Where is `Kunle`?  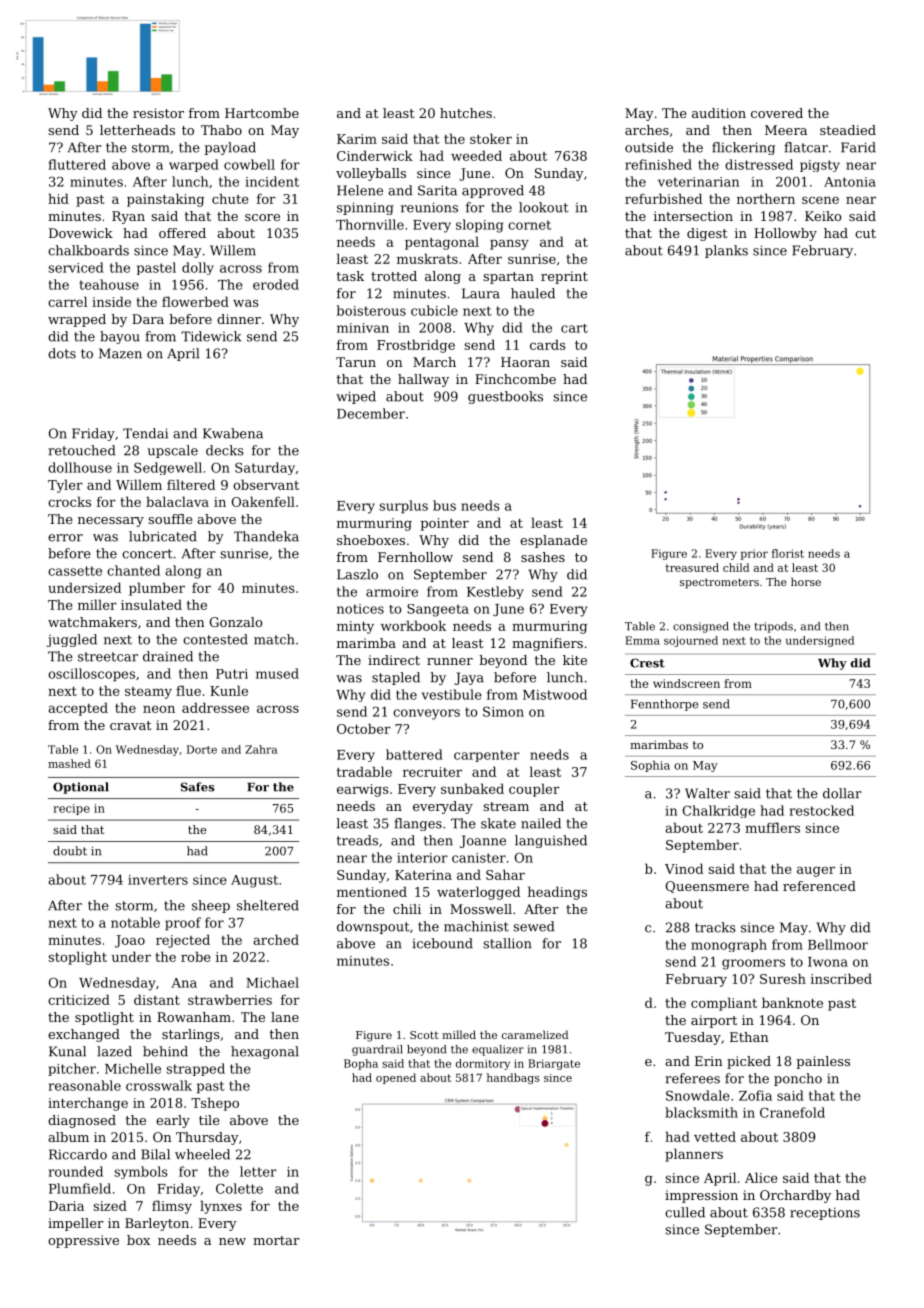 Kunle is located at coordinates (229, 690).
